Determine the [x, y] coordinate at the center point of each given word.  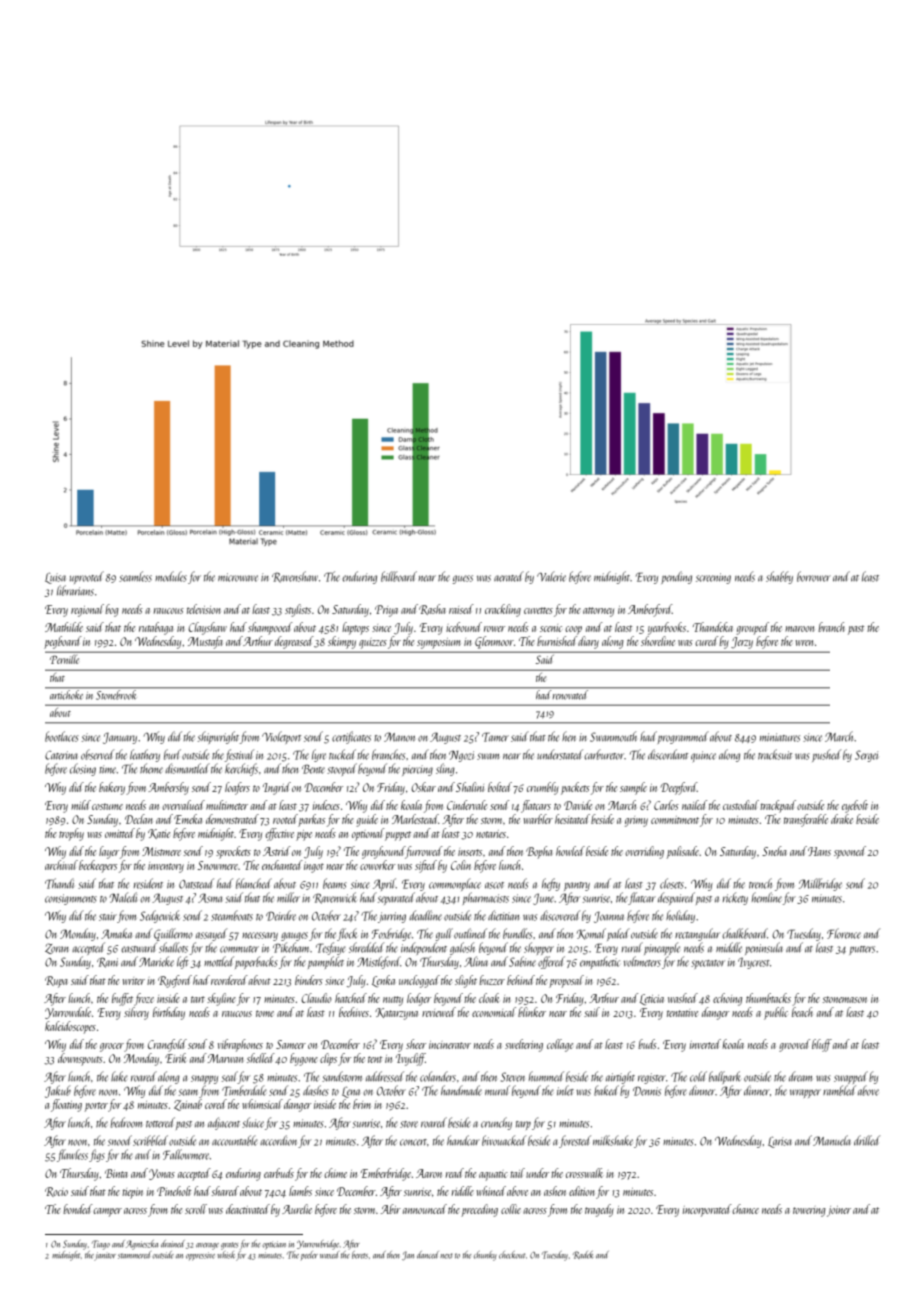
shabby [779, 577]
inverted [705, 1044]
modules [171, 576]
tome [265, 1013]
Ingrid [277, 788]
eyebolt [855, 806]
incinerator [450, 1045]
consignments [71, 899]
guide [367, 820]
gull [444, 934]
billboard [399, 576]
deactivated [248, 1209]
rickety [735, 898]
